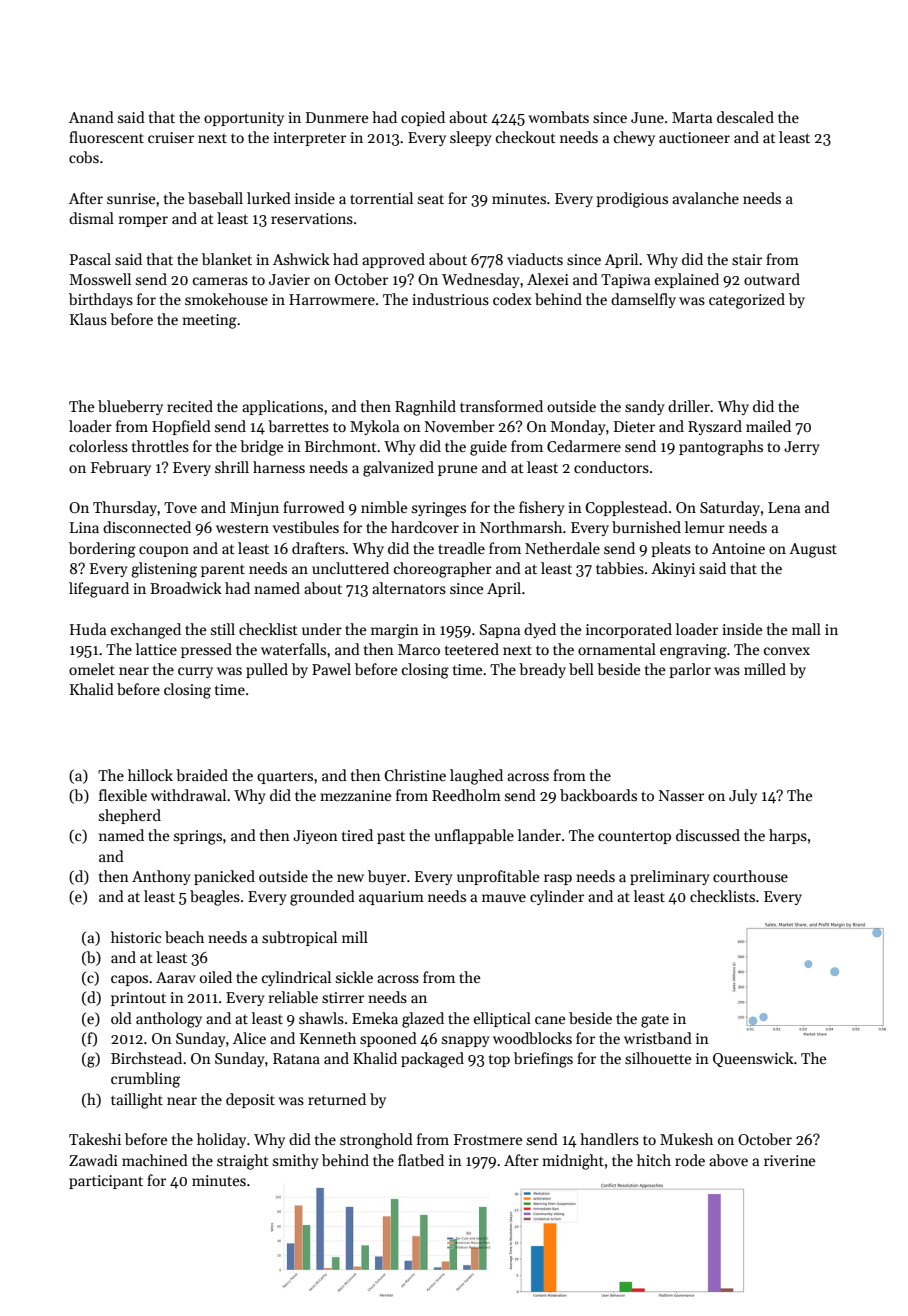 This page has width=908, height=1316. What do you see at coordinates (747, 301) in the page?
I see `categorized` at bounding box center [747, 301].
